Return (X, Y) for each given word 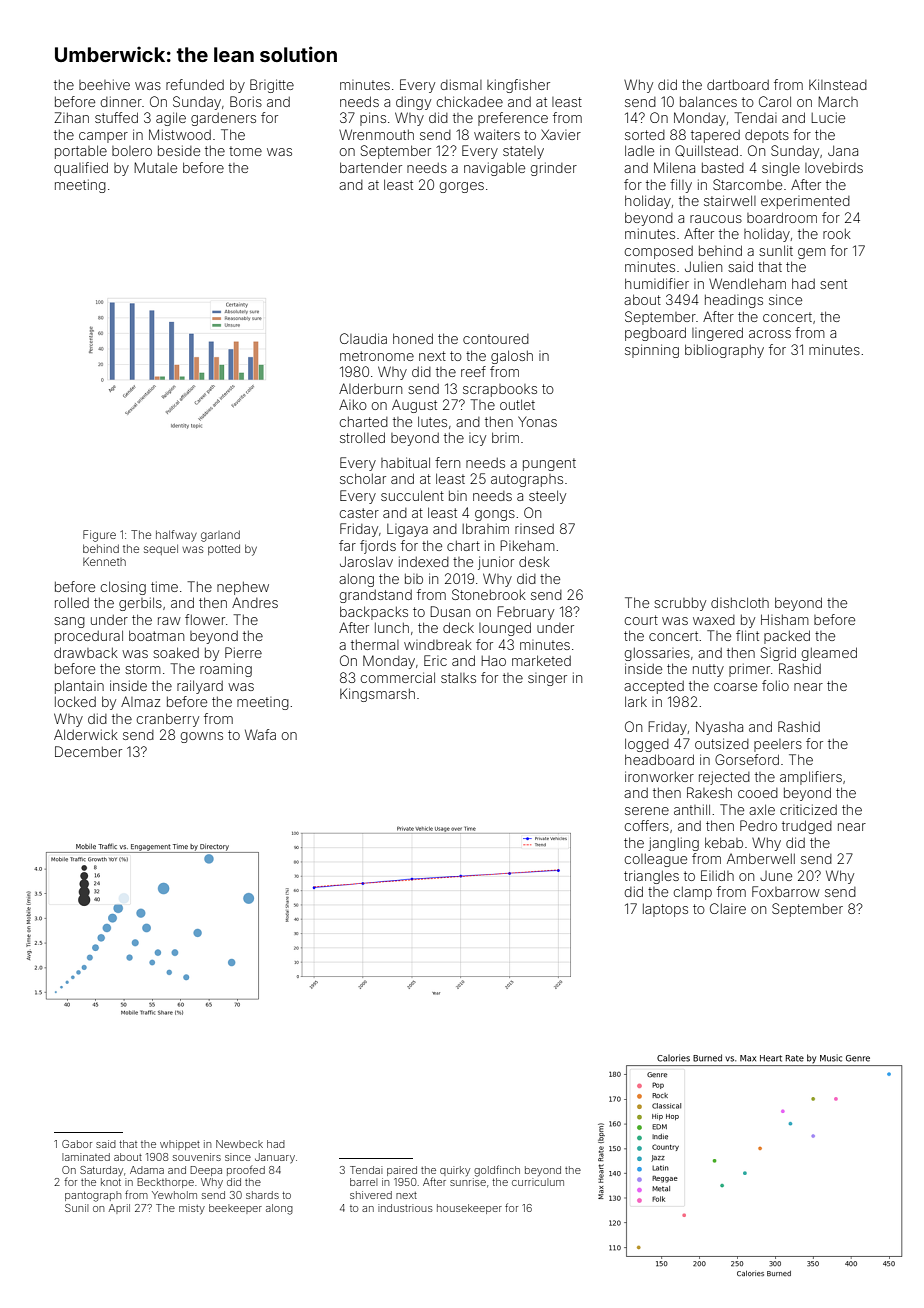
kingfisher (518, 86)
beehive (104, 84)
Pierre (243, 652)
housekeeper (469, 1209)
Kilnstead (838, 84)
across (770, 334)
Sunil (76, 1208)
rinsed (534, 529)
